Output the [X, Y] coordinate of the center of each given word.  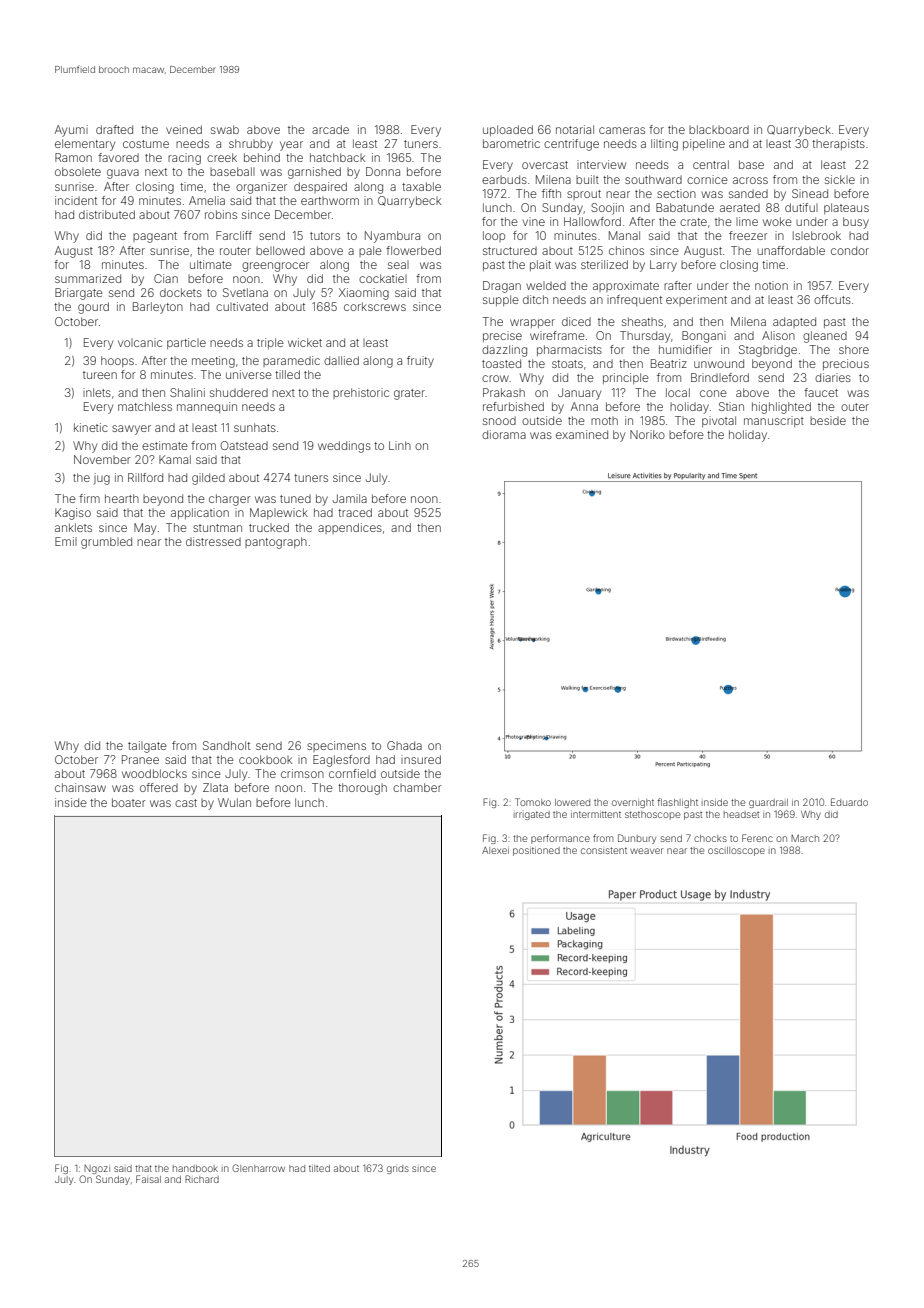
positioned [536, 851]
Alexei [495, 850]
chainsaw [80, 787]
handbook [195, 1168]
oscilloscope [736, 851]
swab [225, 129]
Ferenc [757, 838]
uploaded [508, 130]
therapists [838, 144]
